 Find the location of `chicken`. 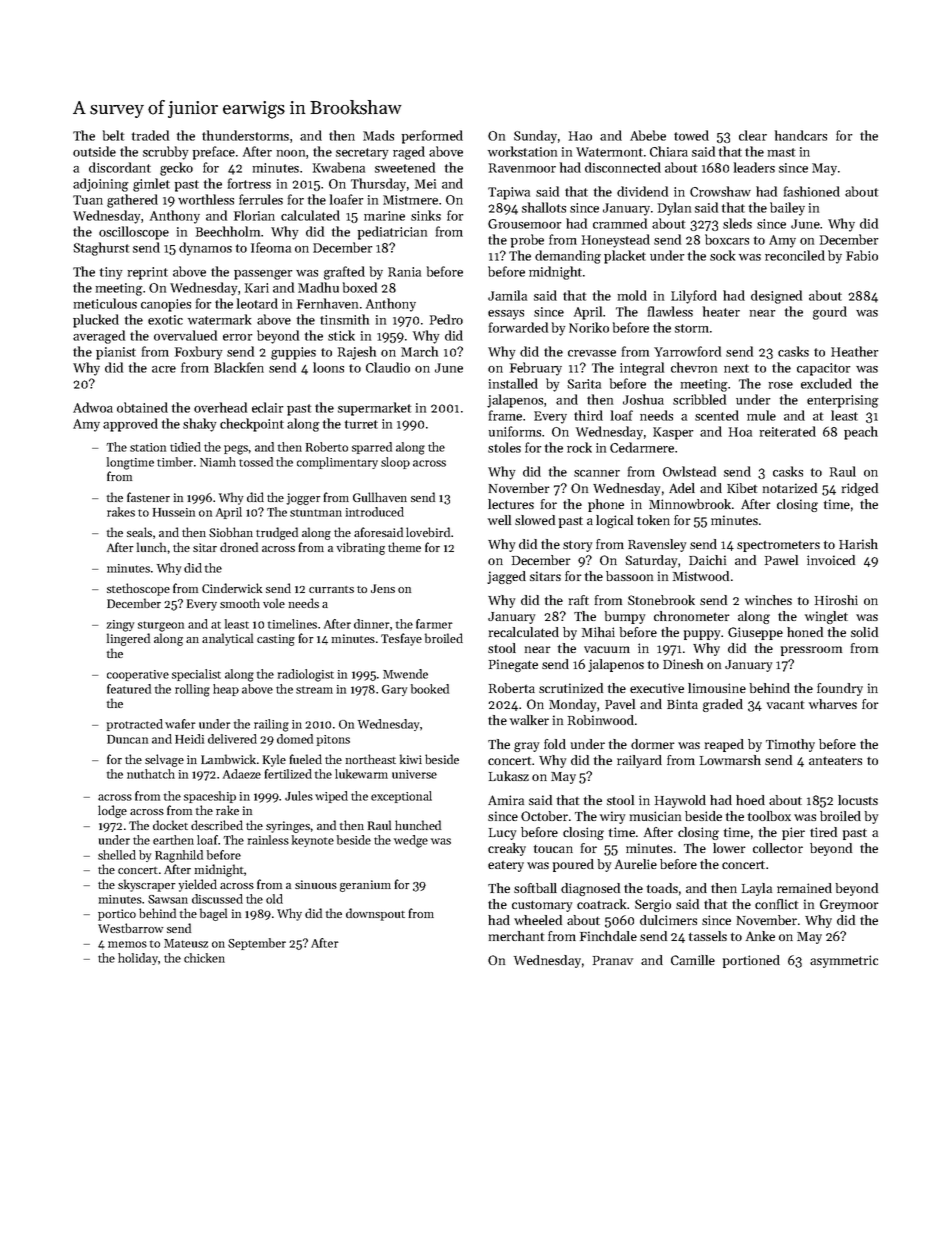

chicken is located at coordinates (204, 958).
